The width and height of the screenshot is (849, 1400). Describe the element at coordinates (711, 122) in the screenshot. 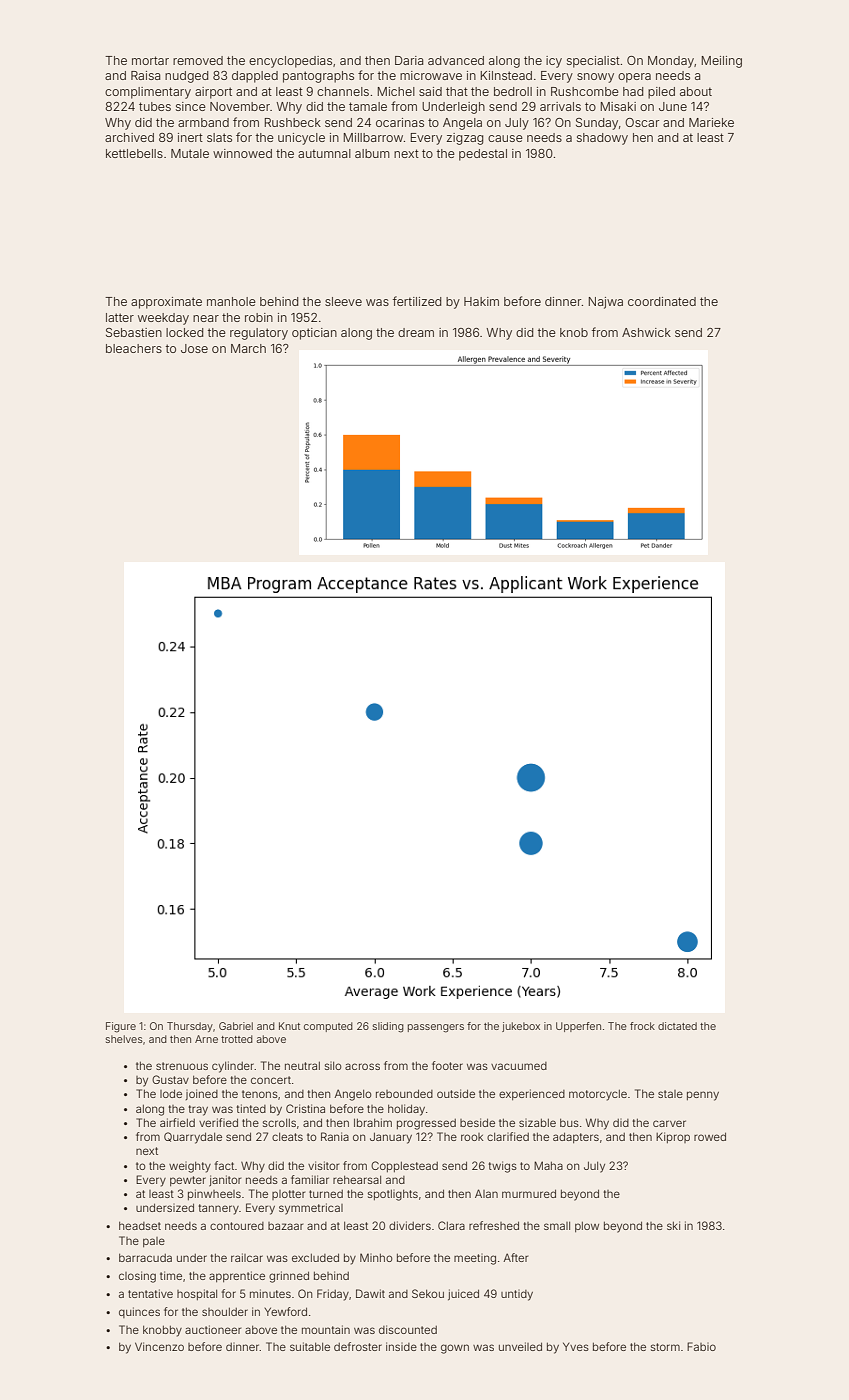

I see `Marieke` at that location.
